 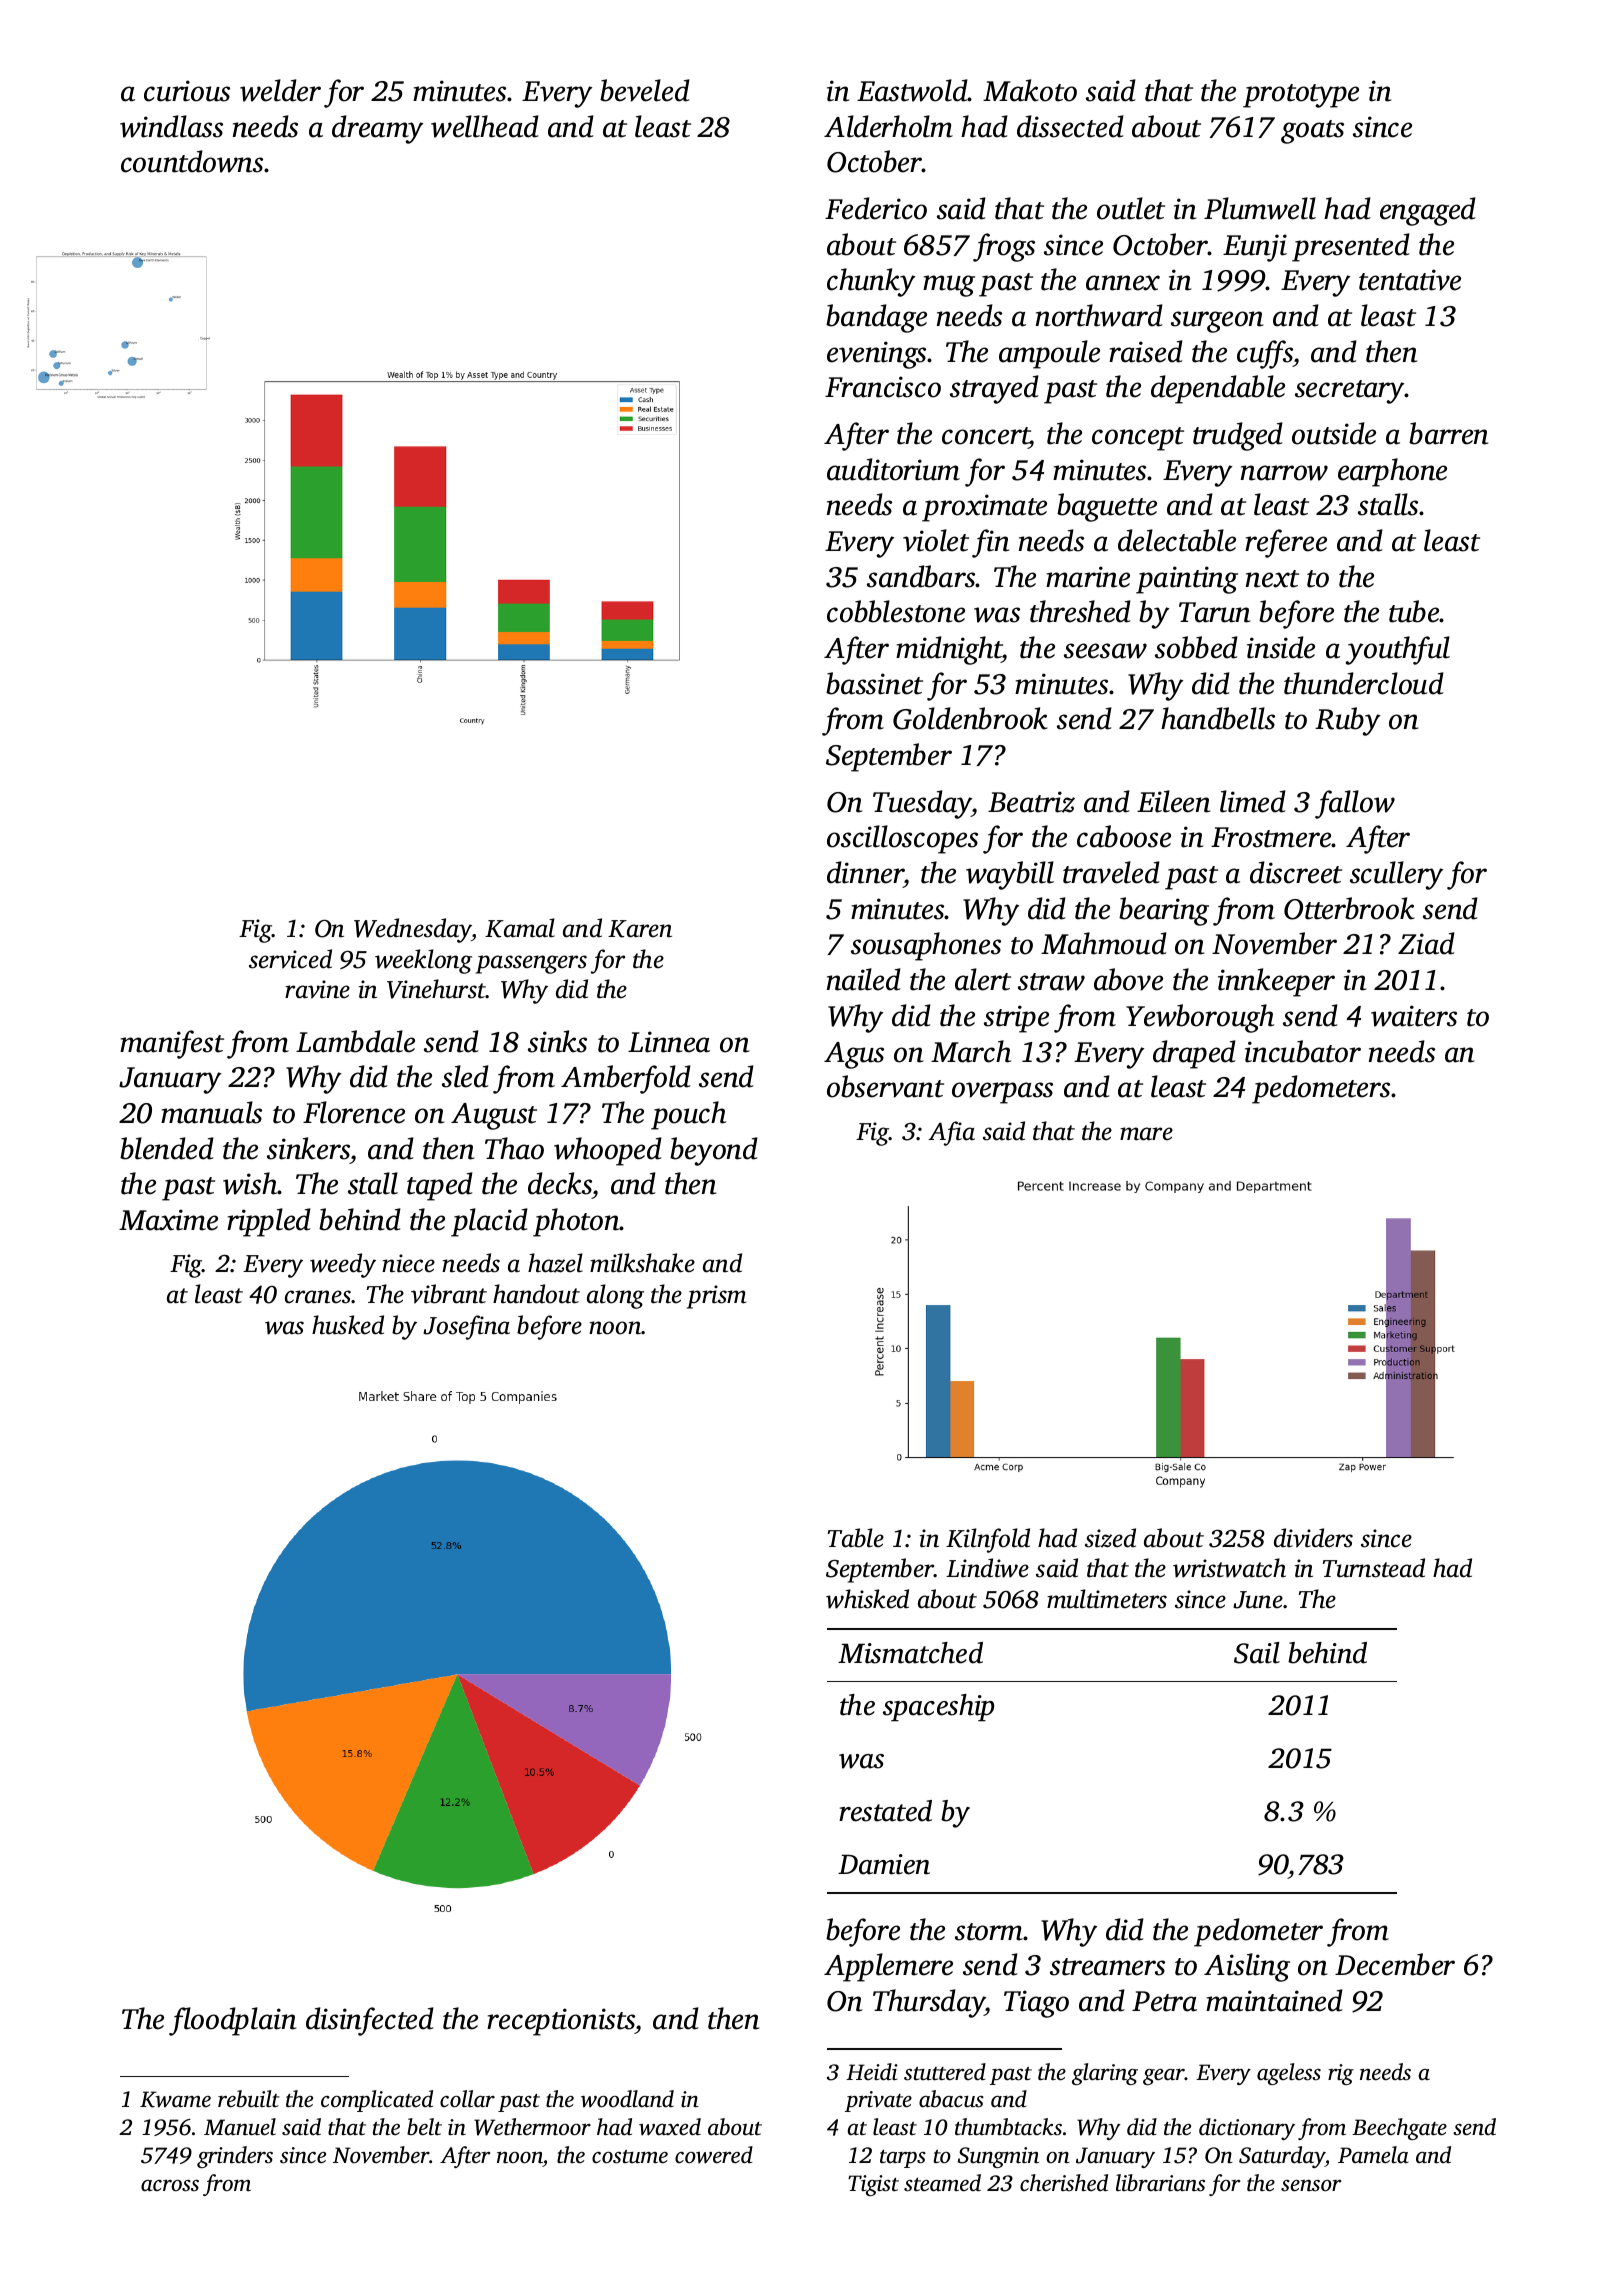 What do you see at coordinates (465, 1076) in the page?
I see `sled` at bounding box center [465, 1076].
